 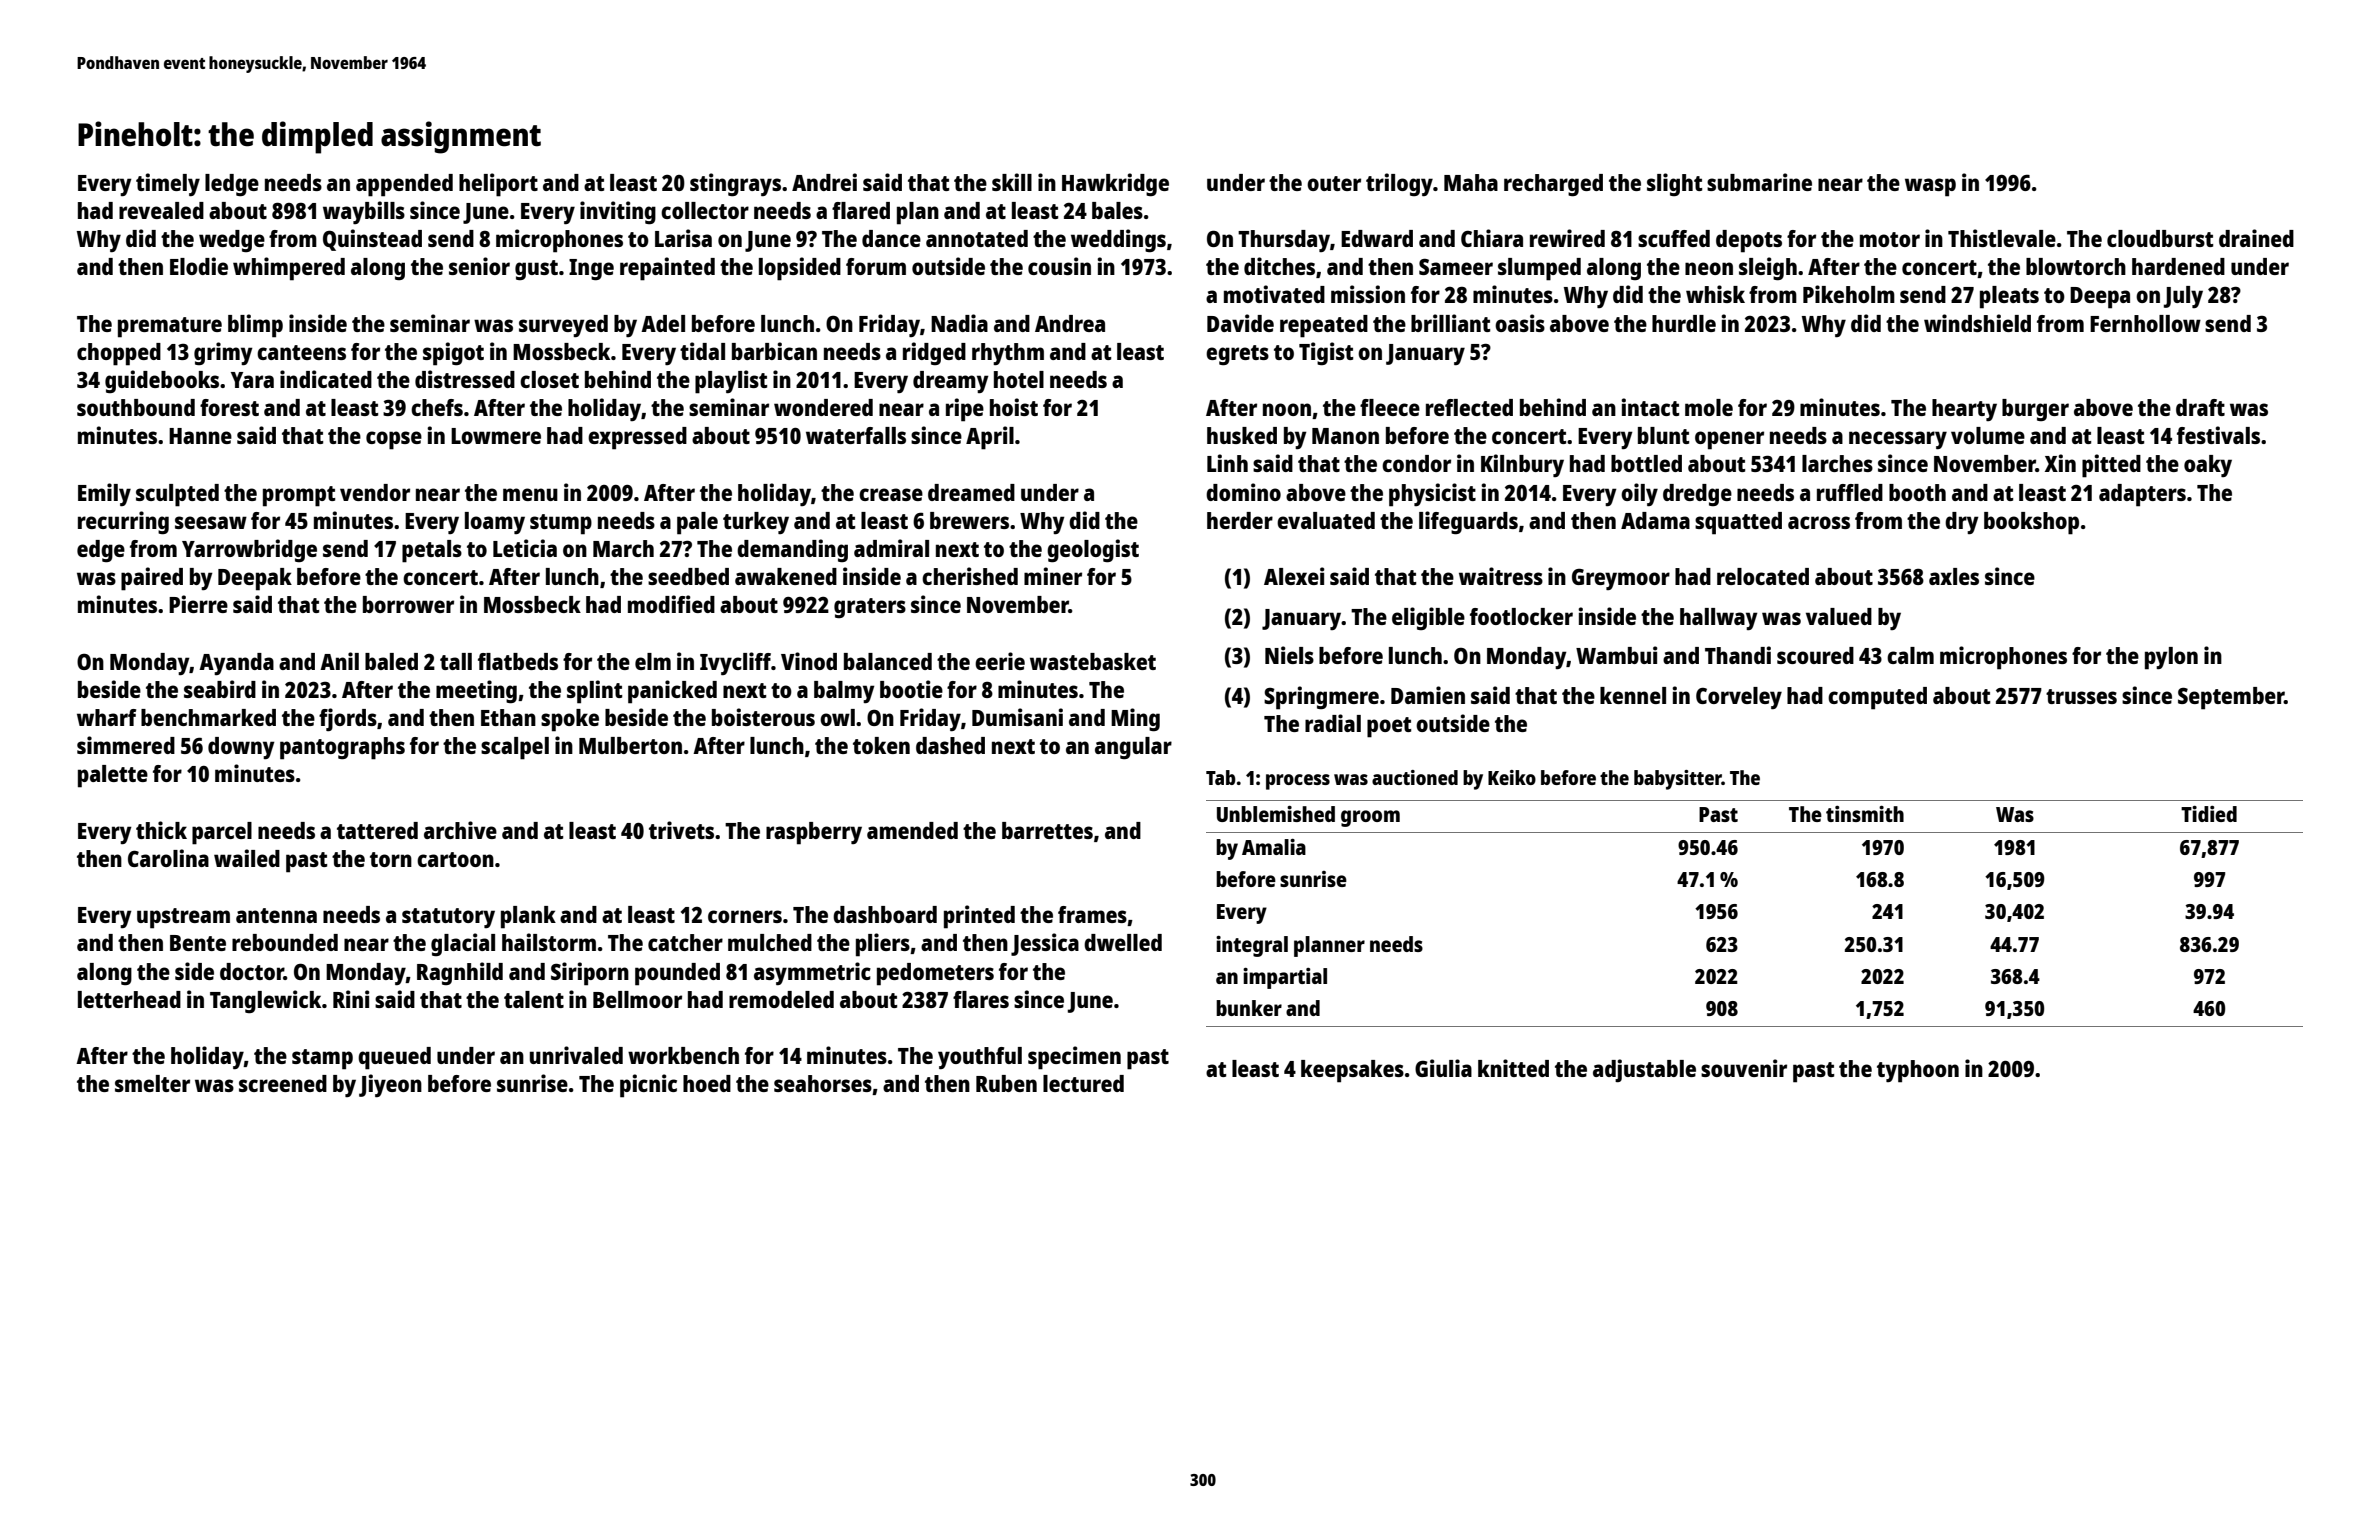 I want to click on chefs, so click(x=437, y=407).
